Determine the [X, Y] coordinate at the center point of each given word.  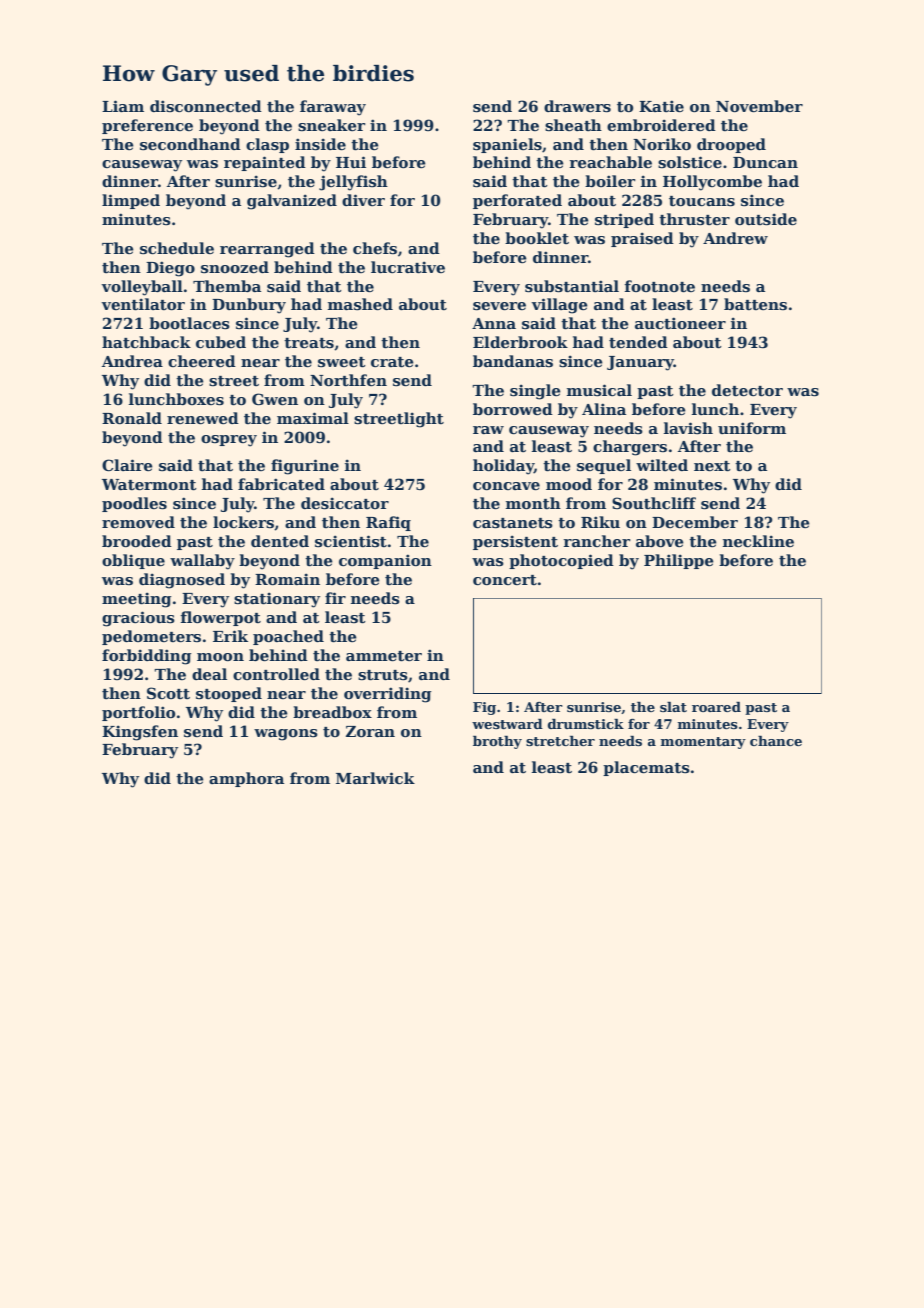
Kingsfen [140, 733]
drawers [577, 106]
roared [716, 707]
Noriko [662, 144]
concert [505, 580]
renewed [203, 418]
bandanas [513, 361]
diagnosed [182, 581]
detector [747, 390]
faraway [333, 108]
